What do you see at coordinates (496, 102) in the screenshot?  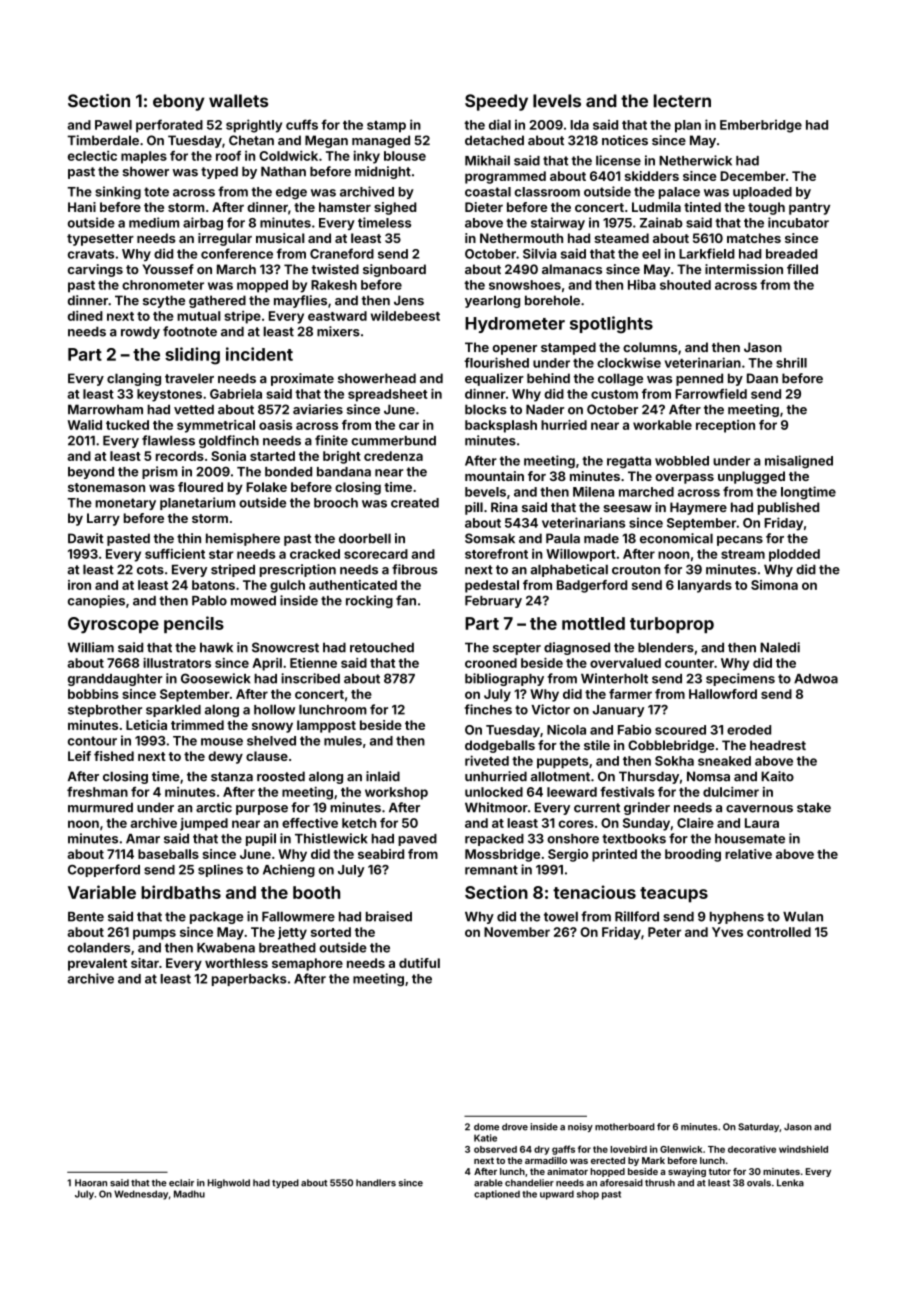 I see `Speedy` at bounding box center [496, 102].
